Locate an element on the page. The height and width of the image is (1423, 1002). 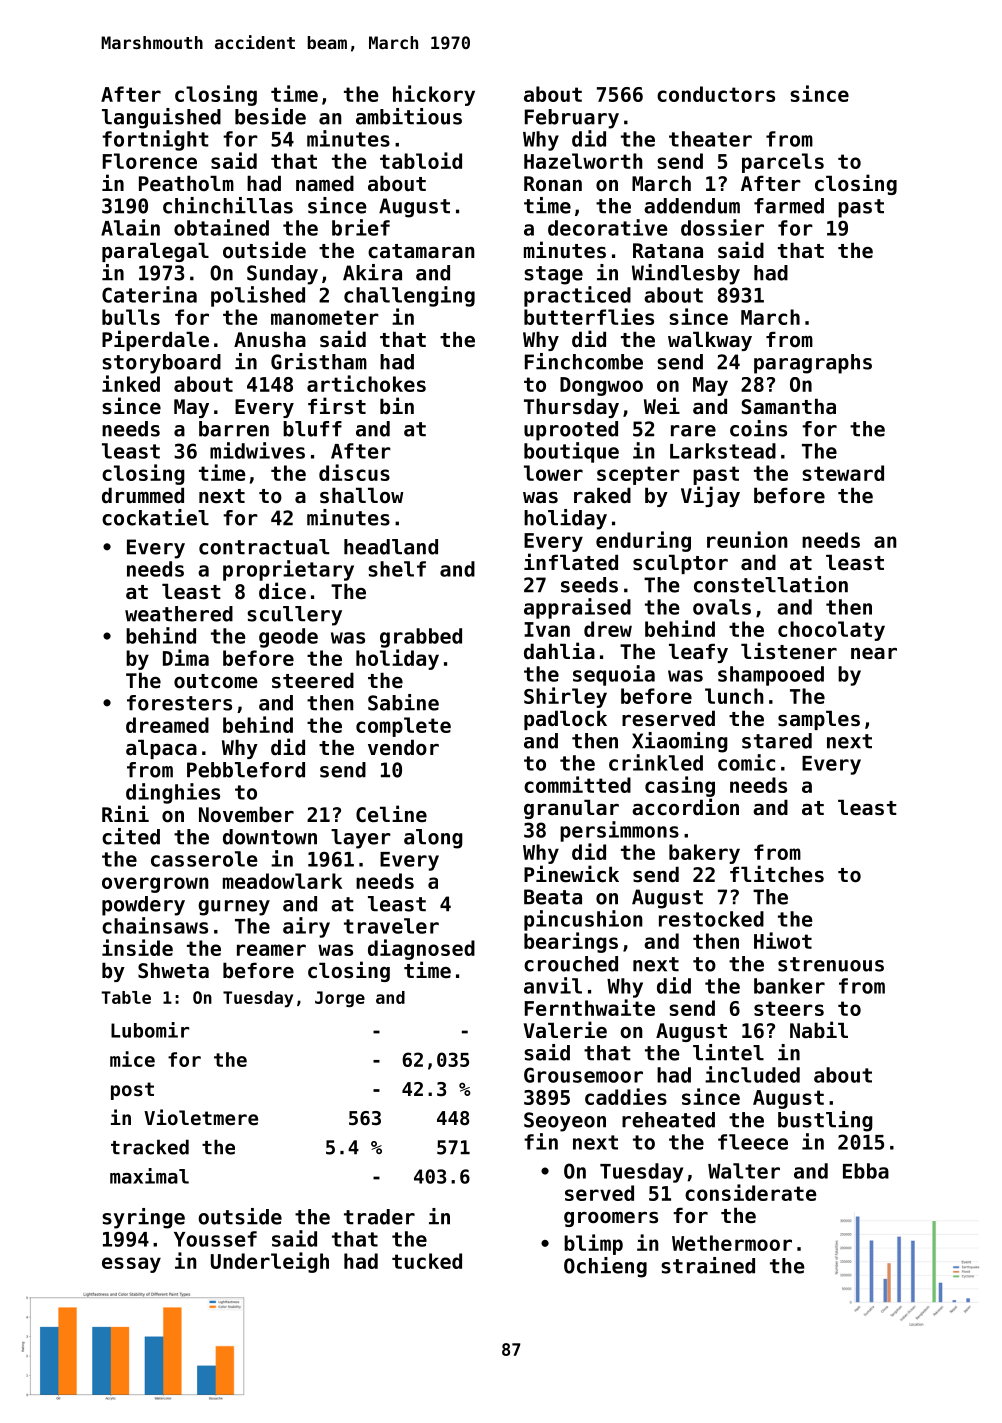
Ochieng is located at coordinates (605, 1267).
